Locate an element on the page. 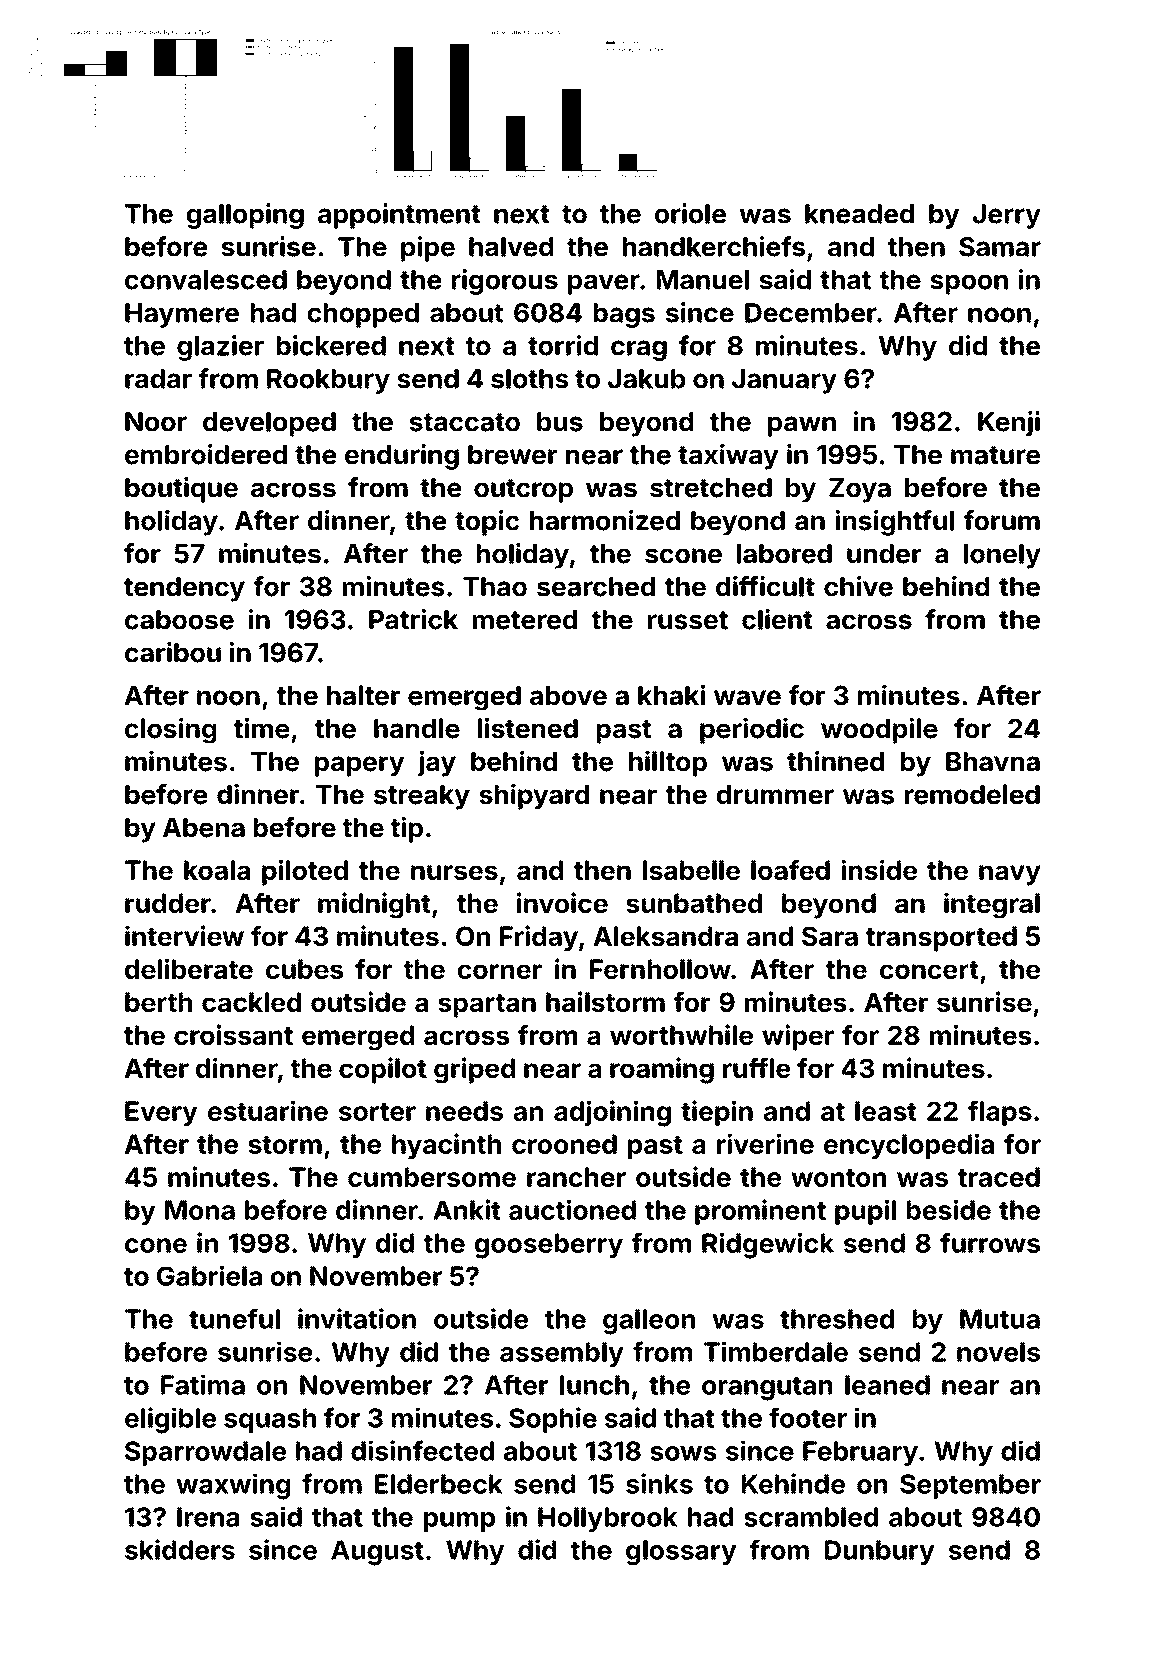 The height and width of the document is (1654, 1165). developed is located at coordinates (269, 424).
